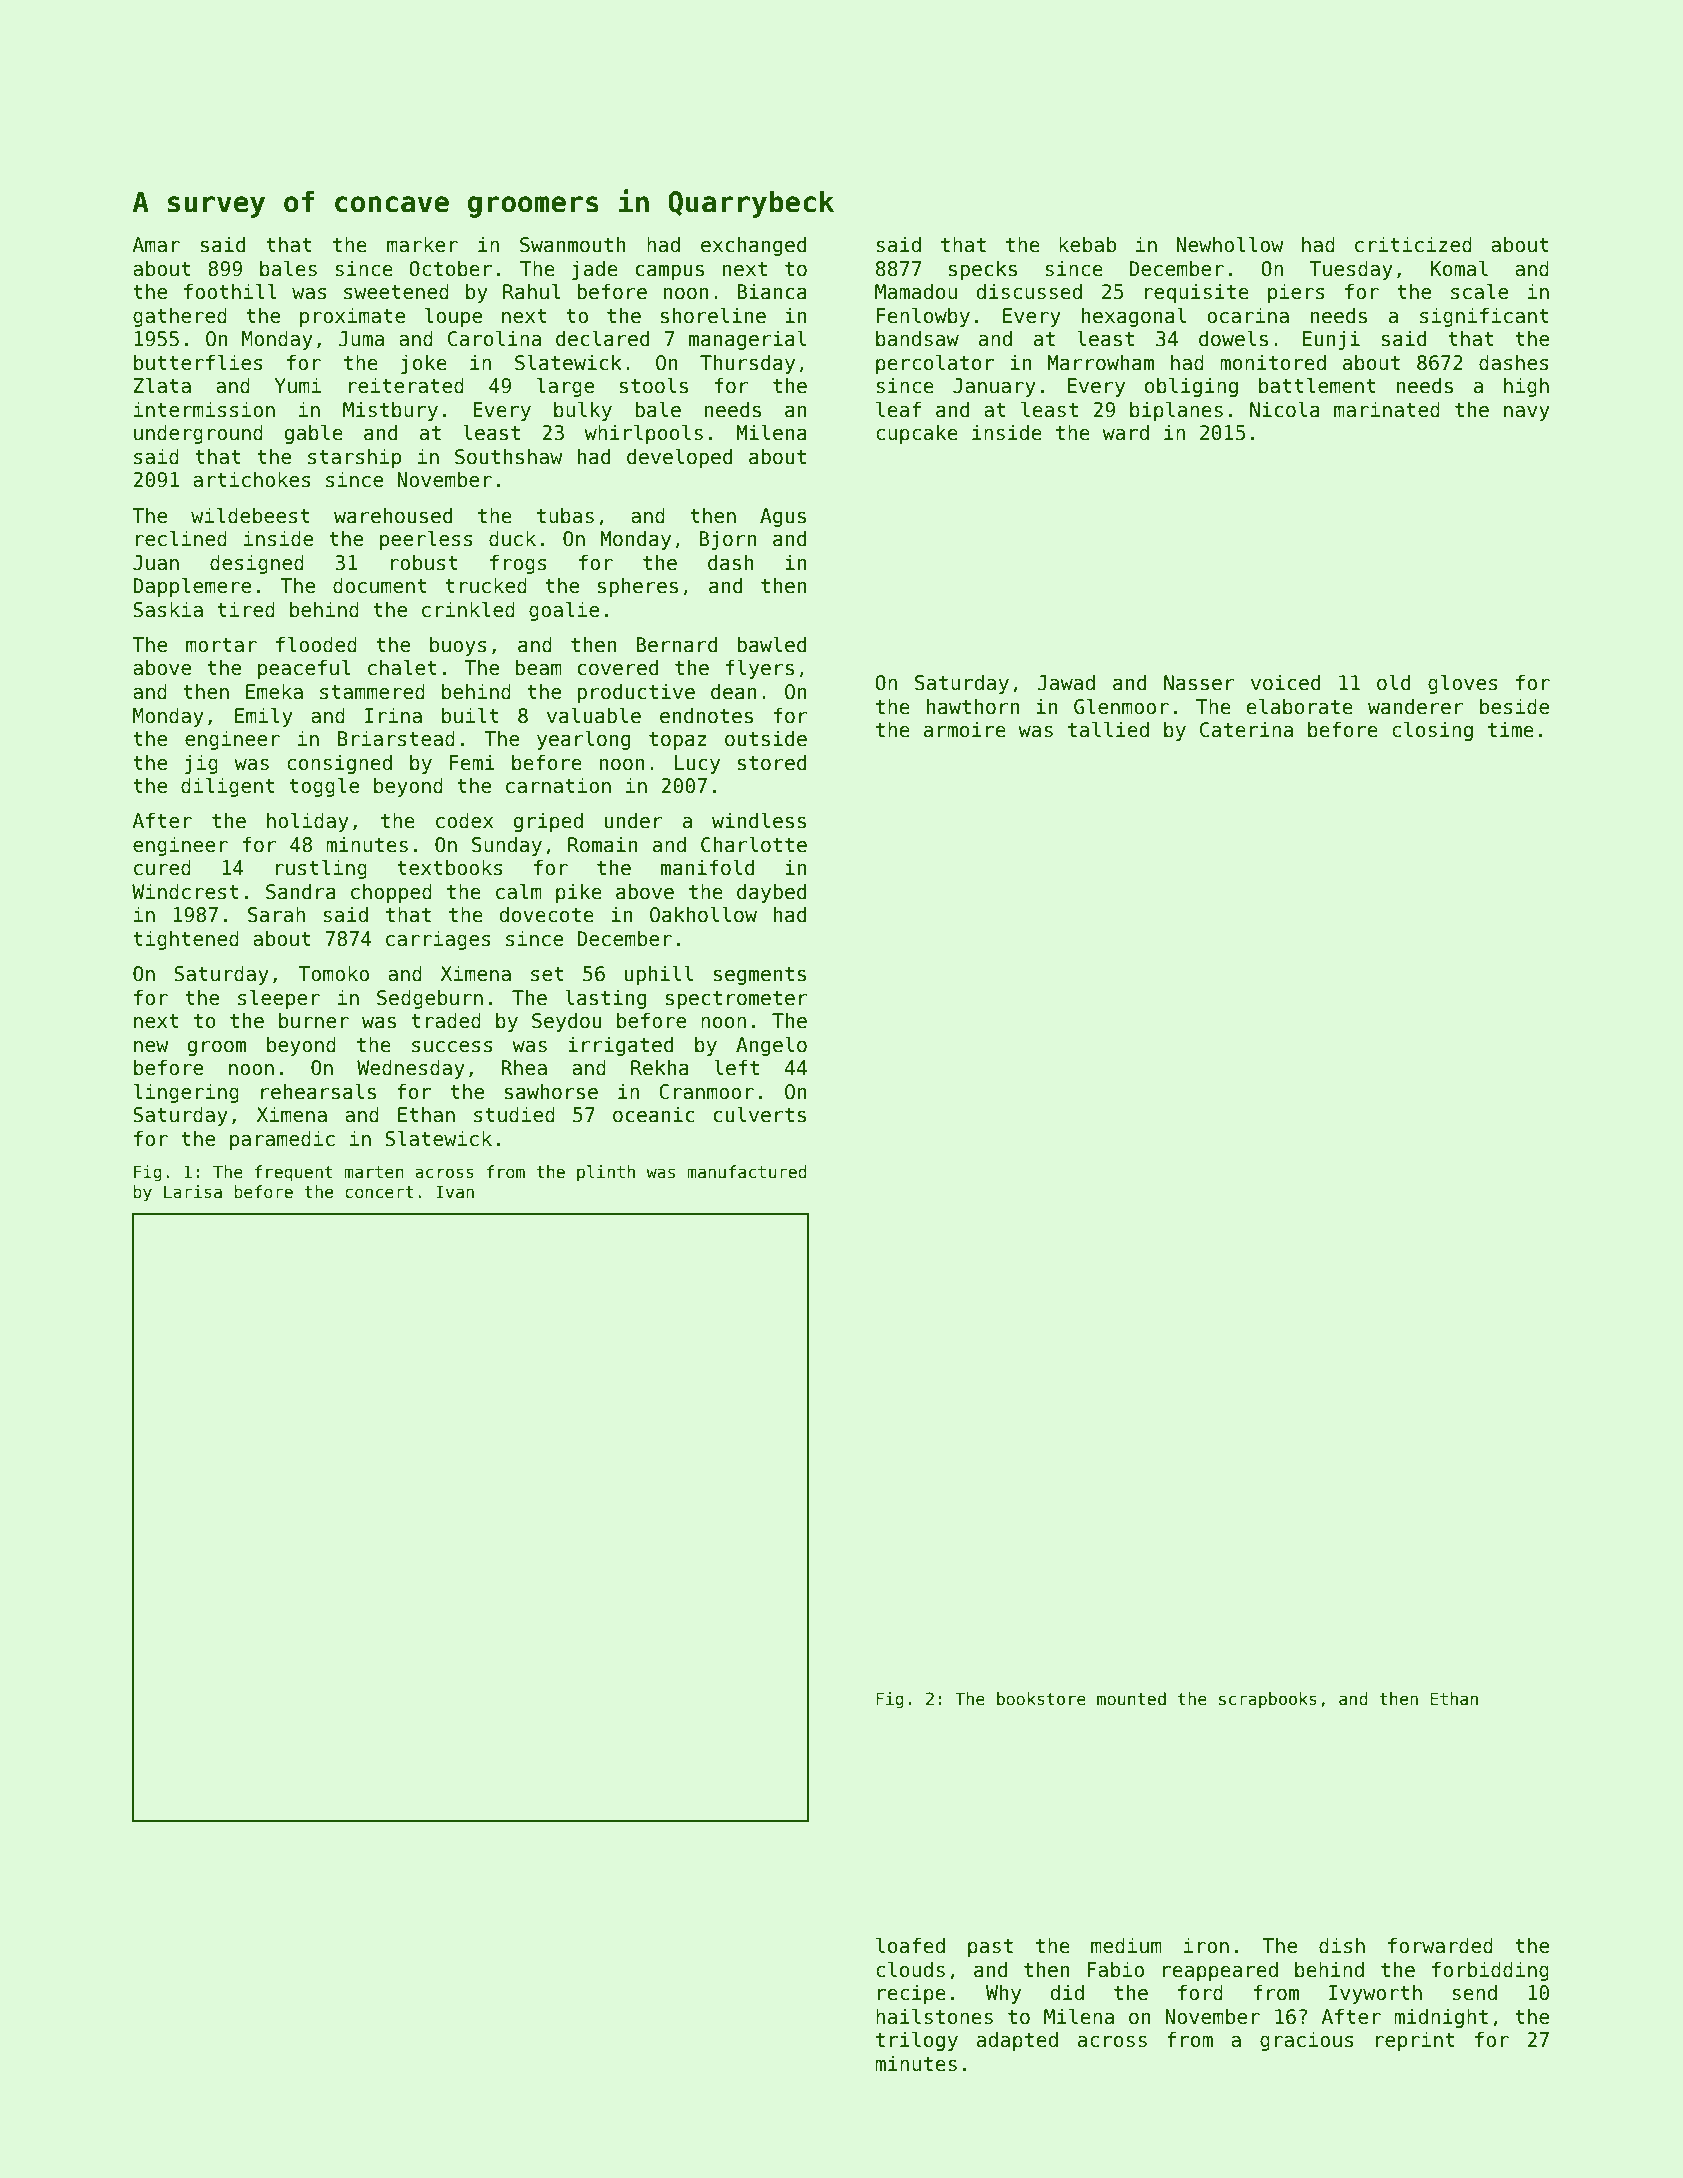 The image size is (1683, 2178). What do you see at coordinates (1041, 1699) in the screenshot?
I see `bookstore` at bounding box center [1041, 1699].
